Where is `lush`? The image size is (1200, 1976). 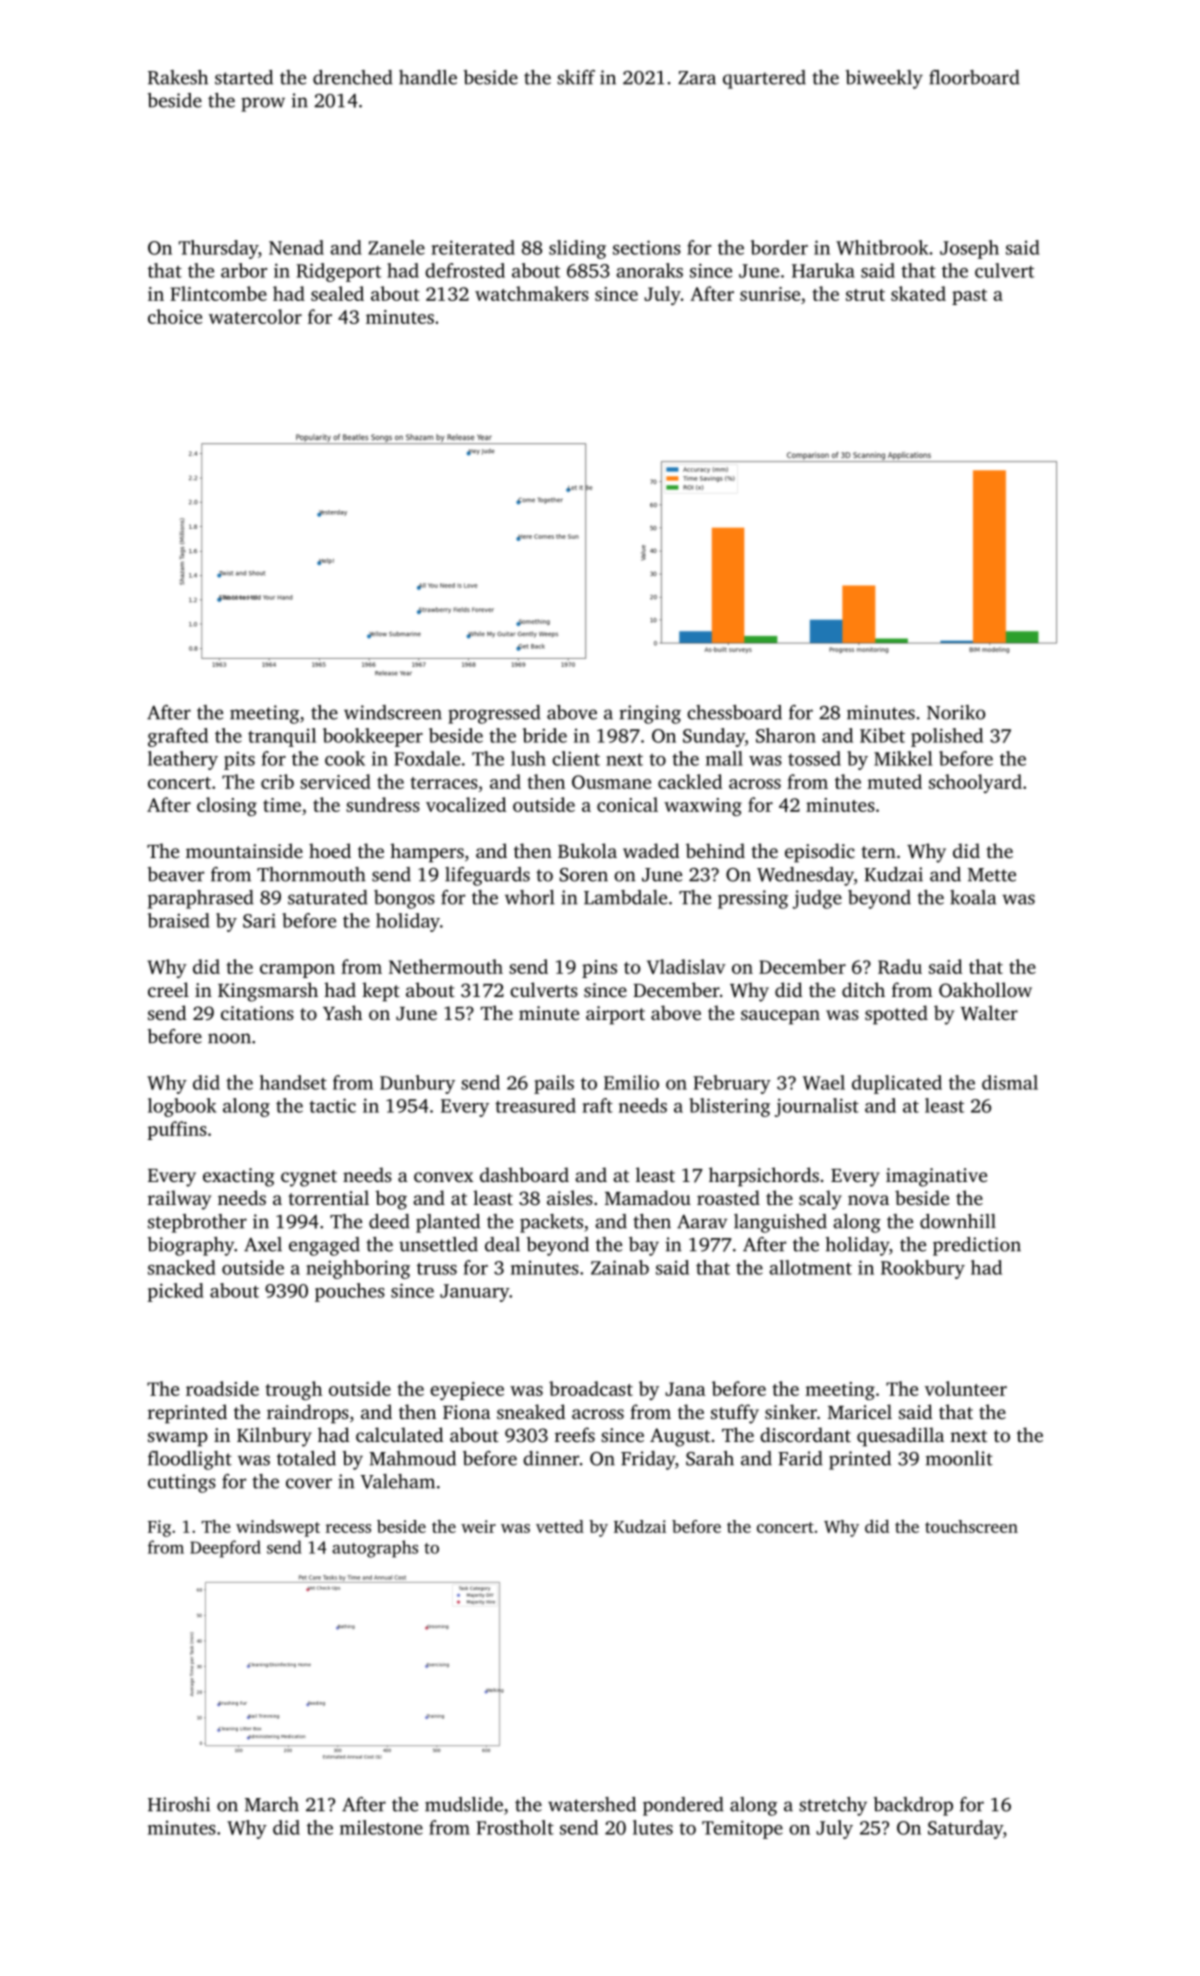 lush is located at coordinates (528, 758).
